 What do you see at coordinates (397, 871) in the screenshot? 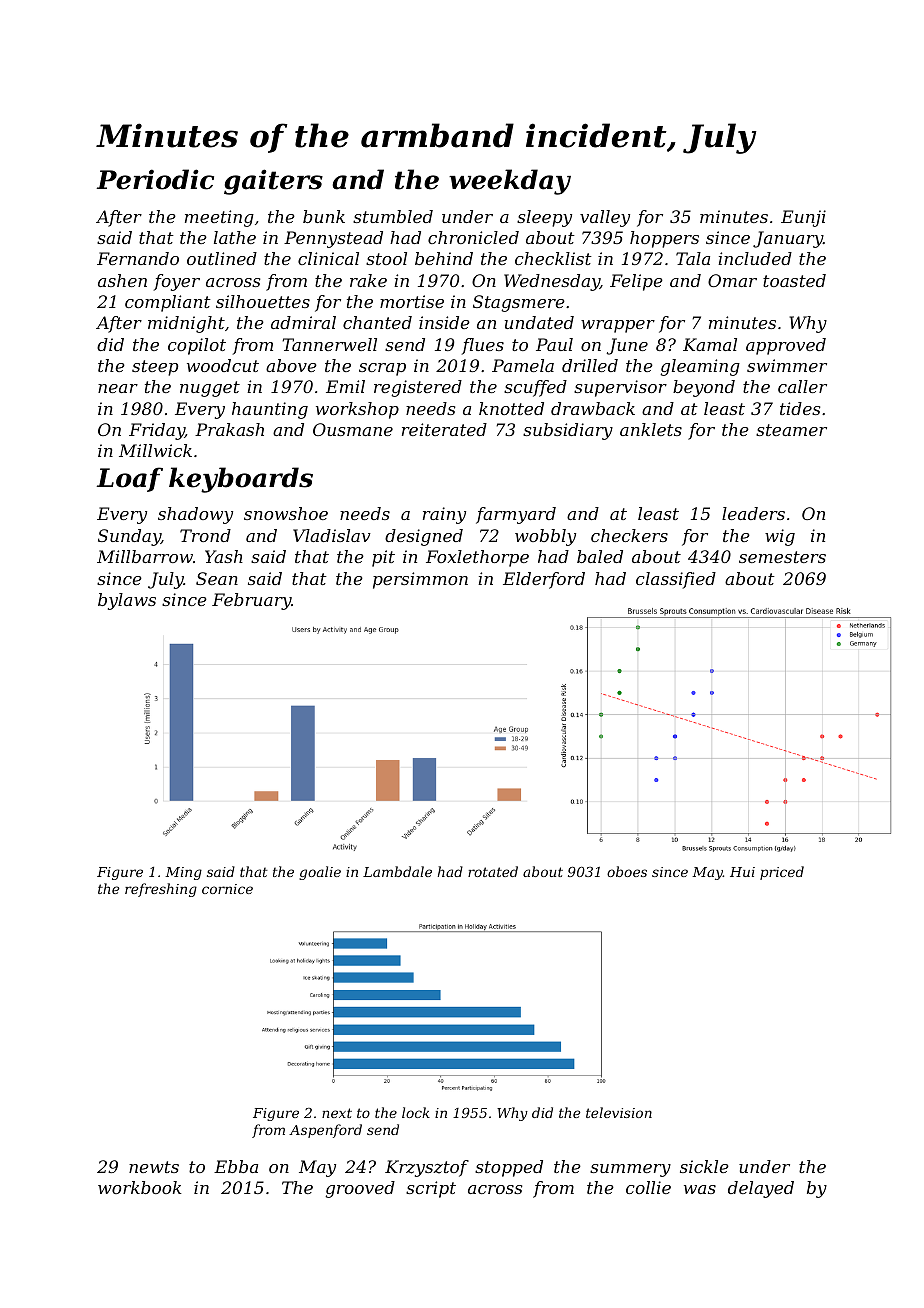
I see `Lambdale` at bounding box center [397, 871].
